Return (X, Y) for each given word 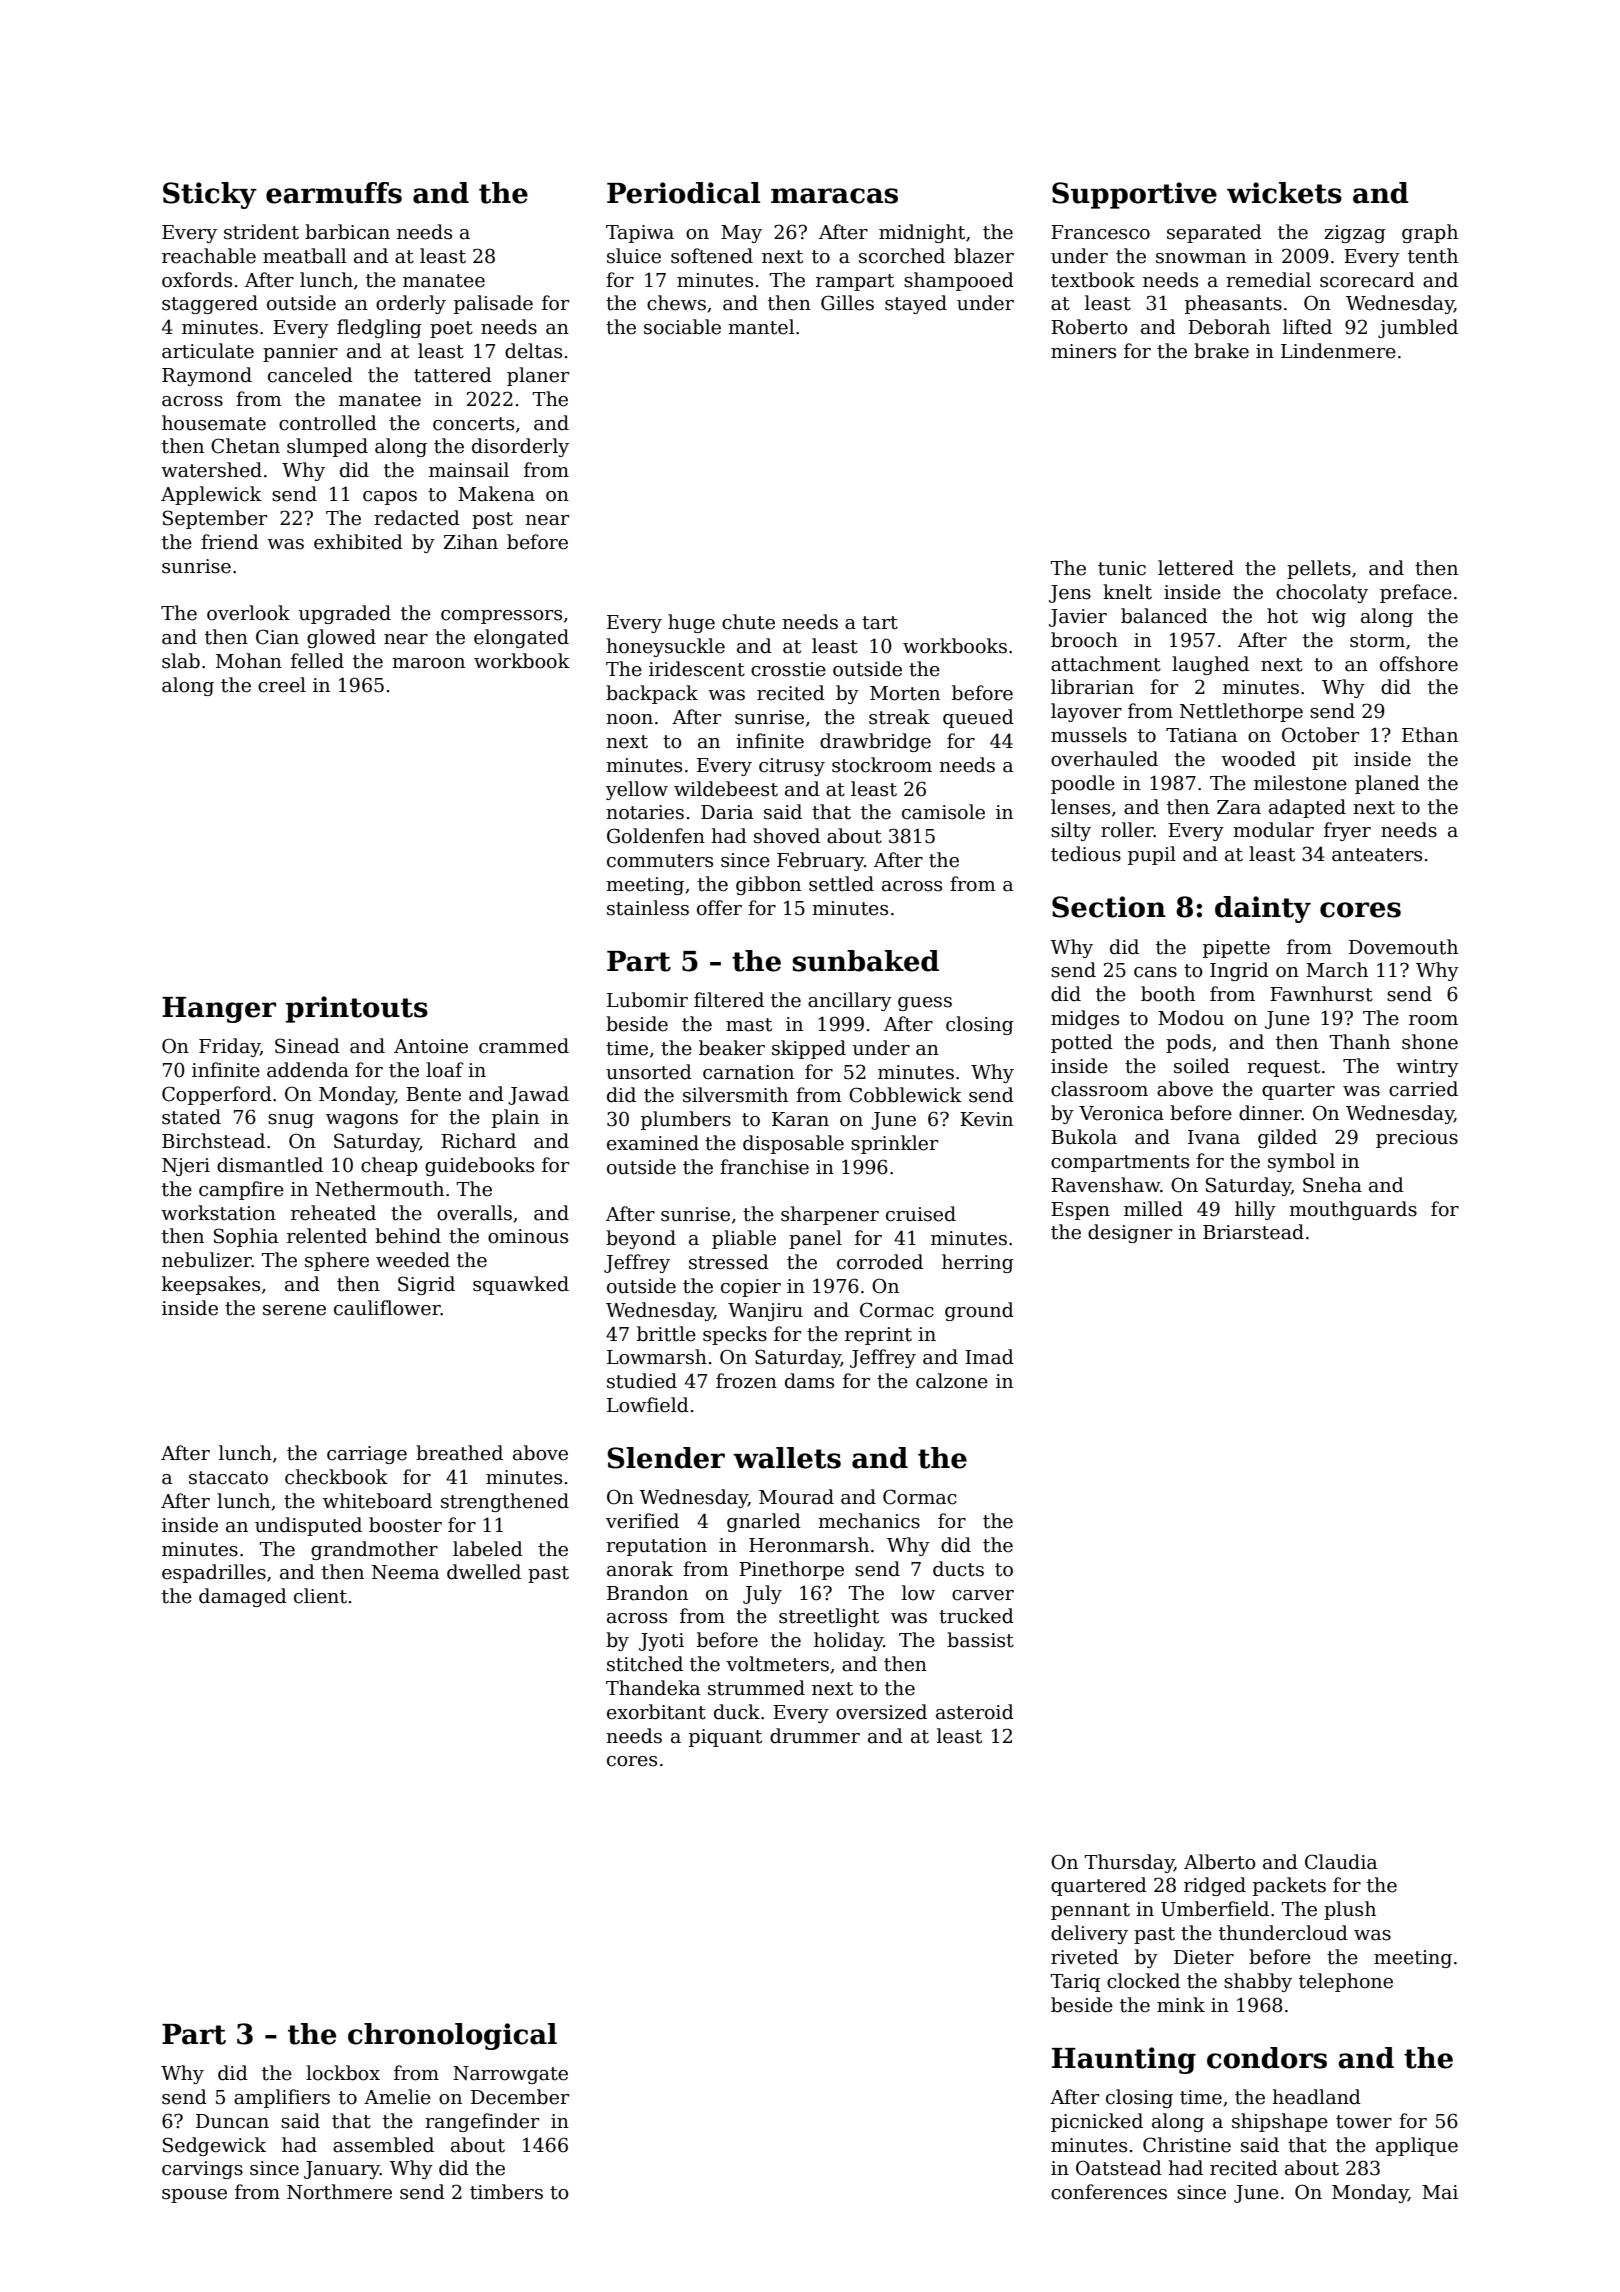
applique (1417, 2146)
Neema (405, 1572)
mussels (1089, 735)
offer (719, 908)
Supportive (1134, 195)
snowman (1201, 258)
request (1283, 1068)
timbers (506, 2192)
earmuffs (334, 193)
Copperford (217, 1095)
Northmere (339, 2192)
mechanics (869, 1521)
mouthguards (1353, 1210)
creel (282, 685)
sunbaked (866, 961)
